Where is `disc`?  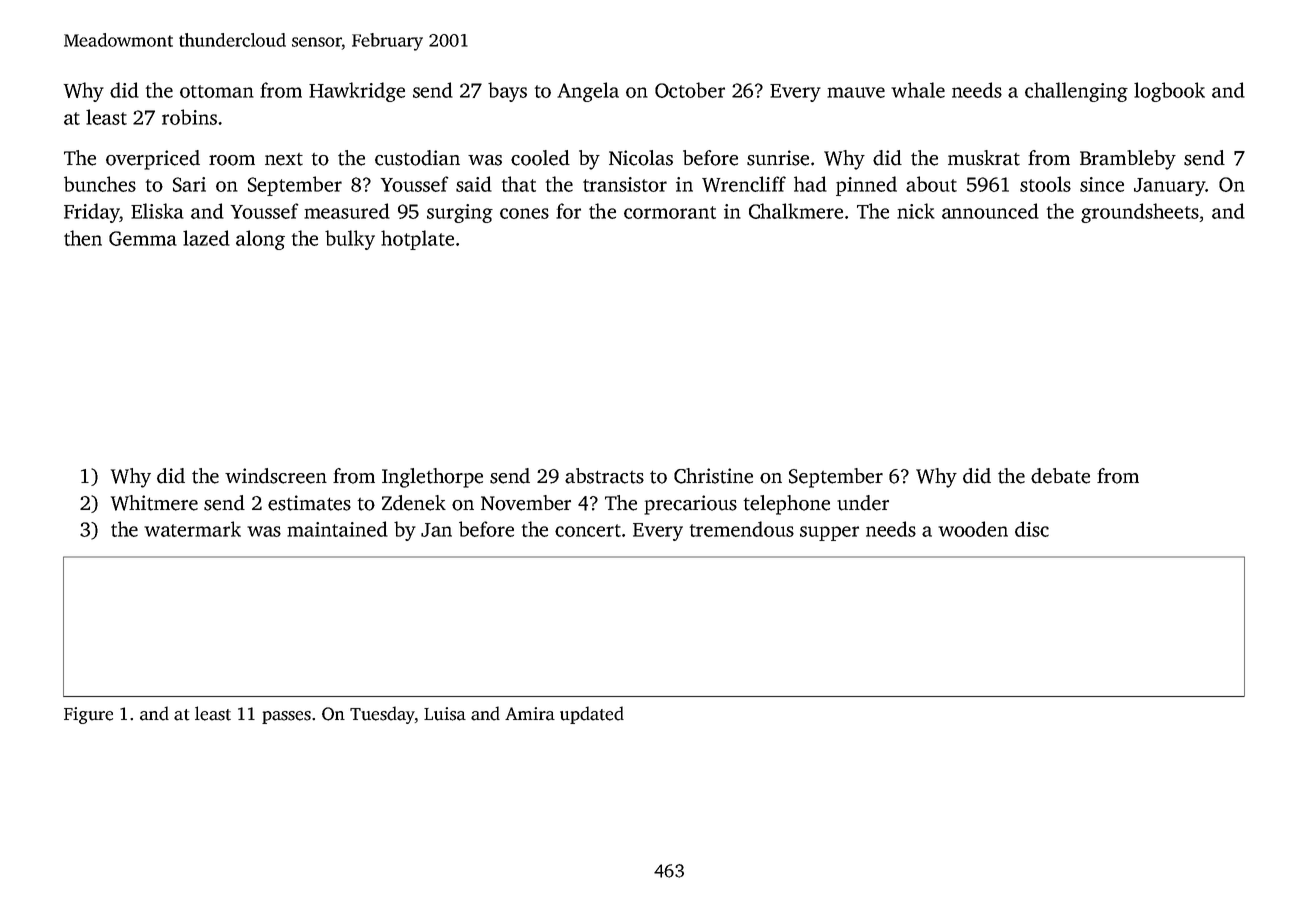 disc is located at coordinates (1032, 529).
